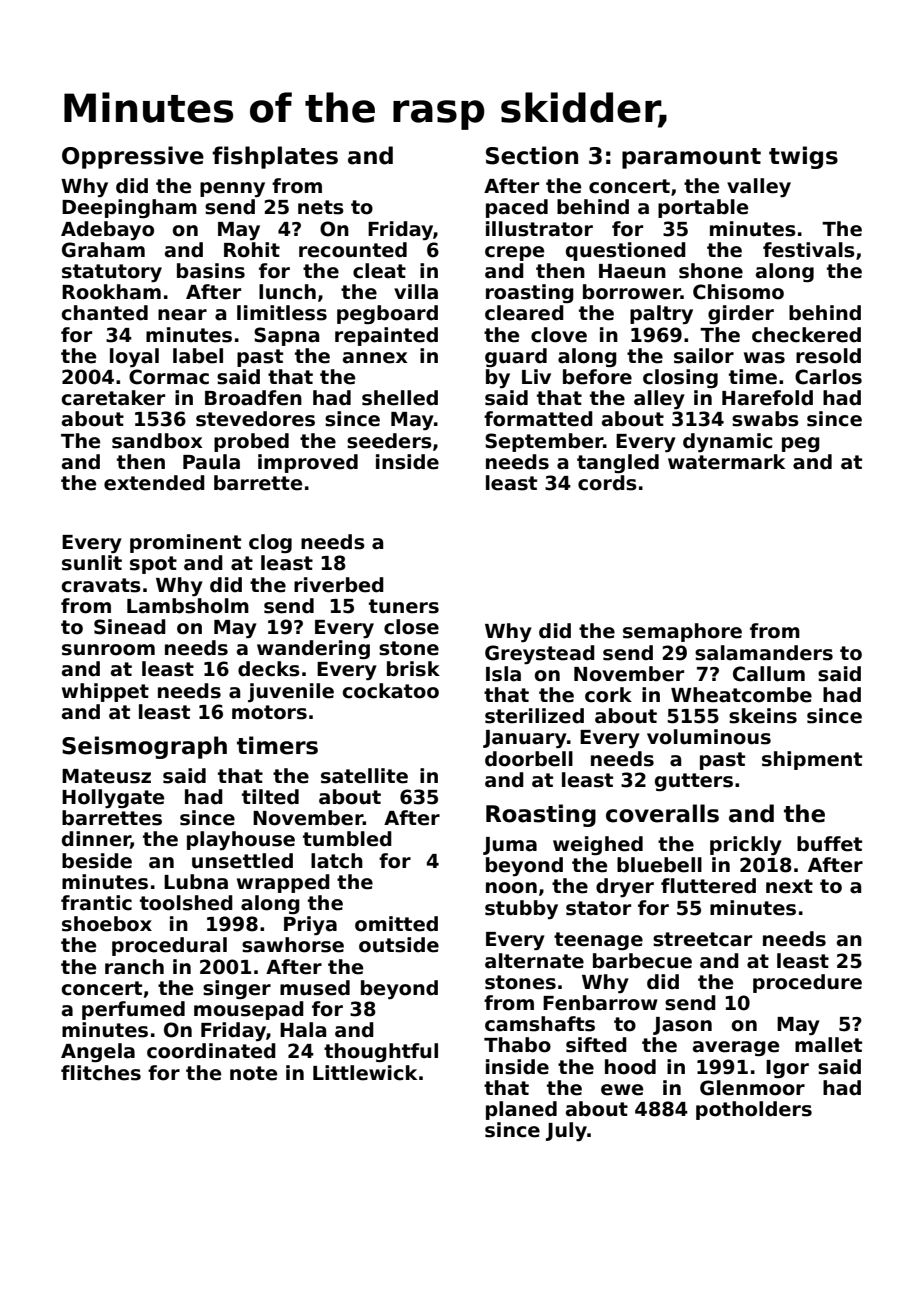  Describe the element at coordinates (806, 335) in the screenshot. I see `checkered` at that location.
